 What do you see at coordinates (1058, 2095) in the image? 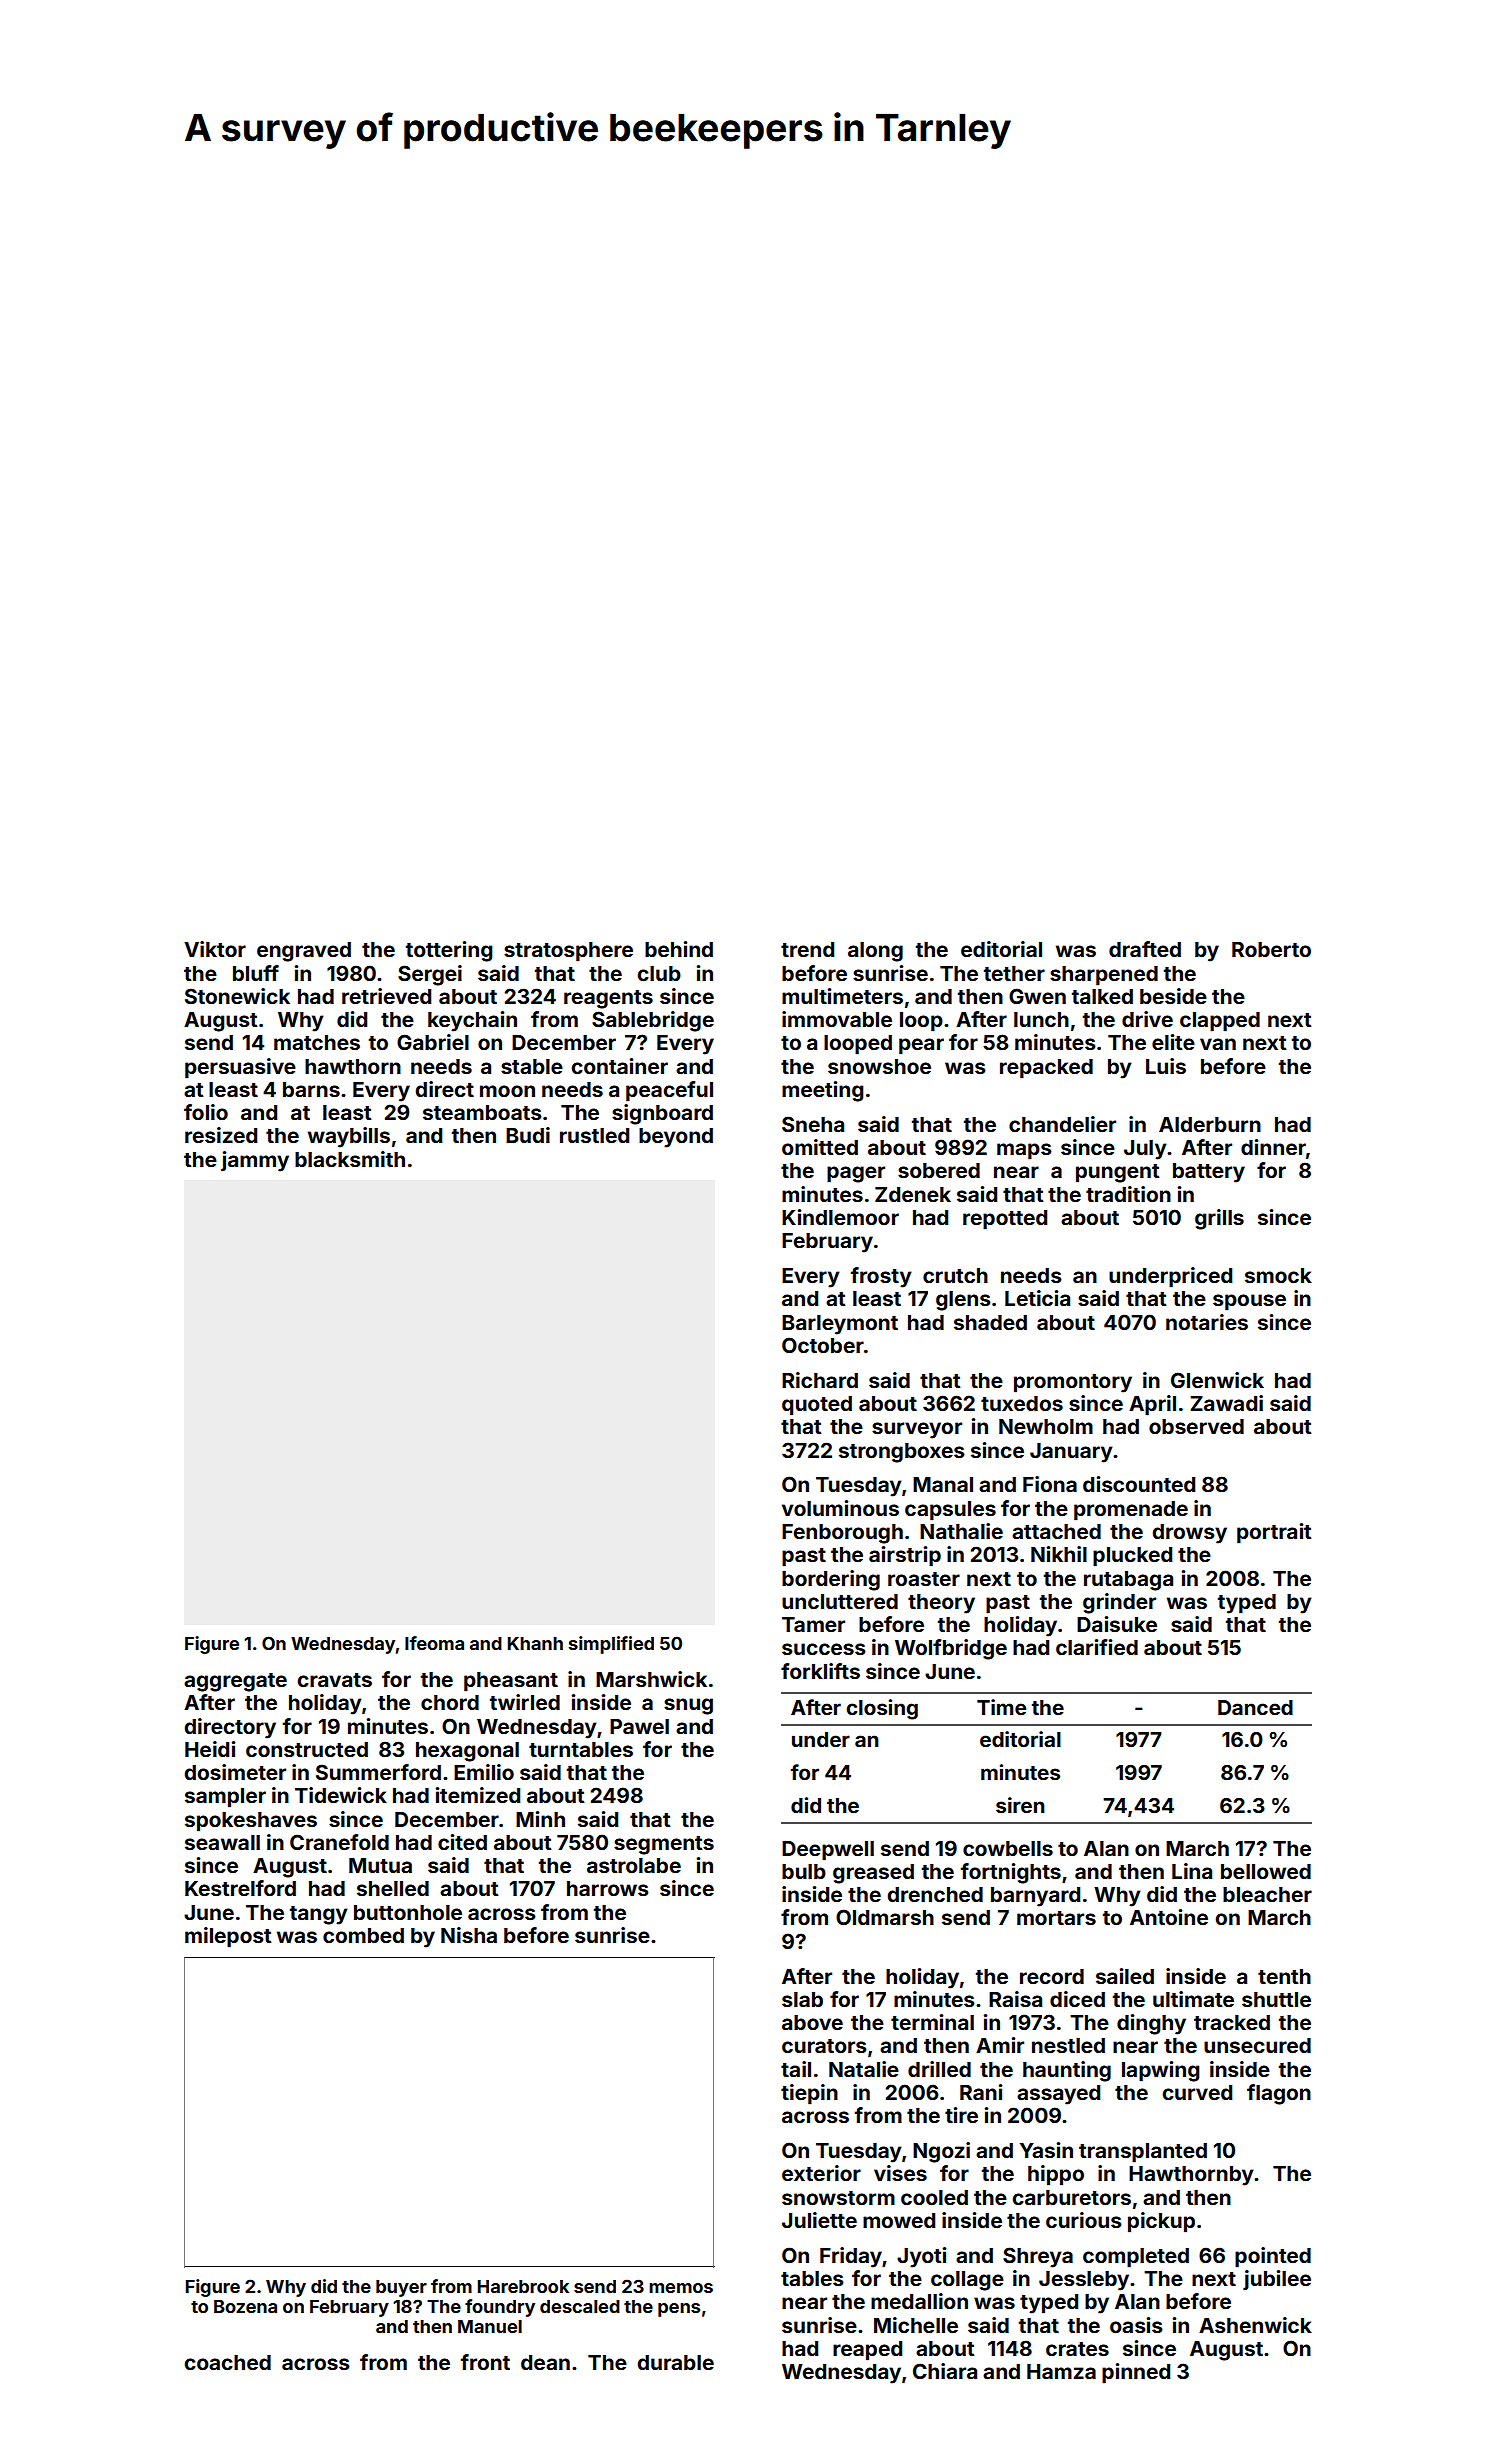
I see `assayed` at bounding box center [1058, 2095].
